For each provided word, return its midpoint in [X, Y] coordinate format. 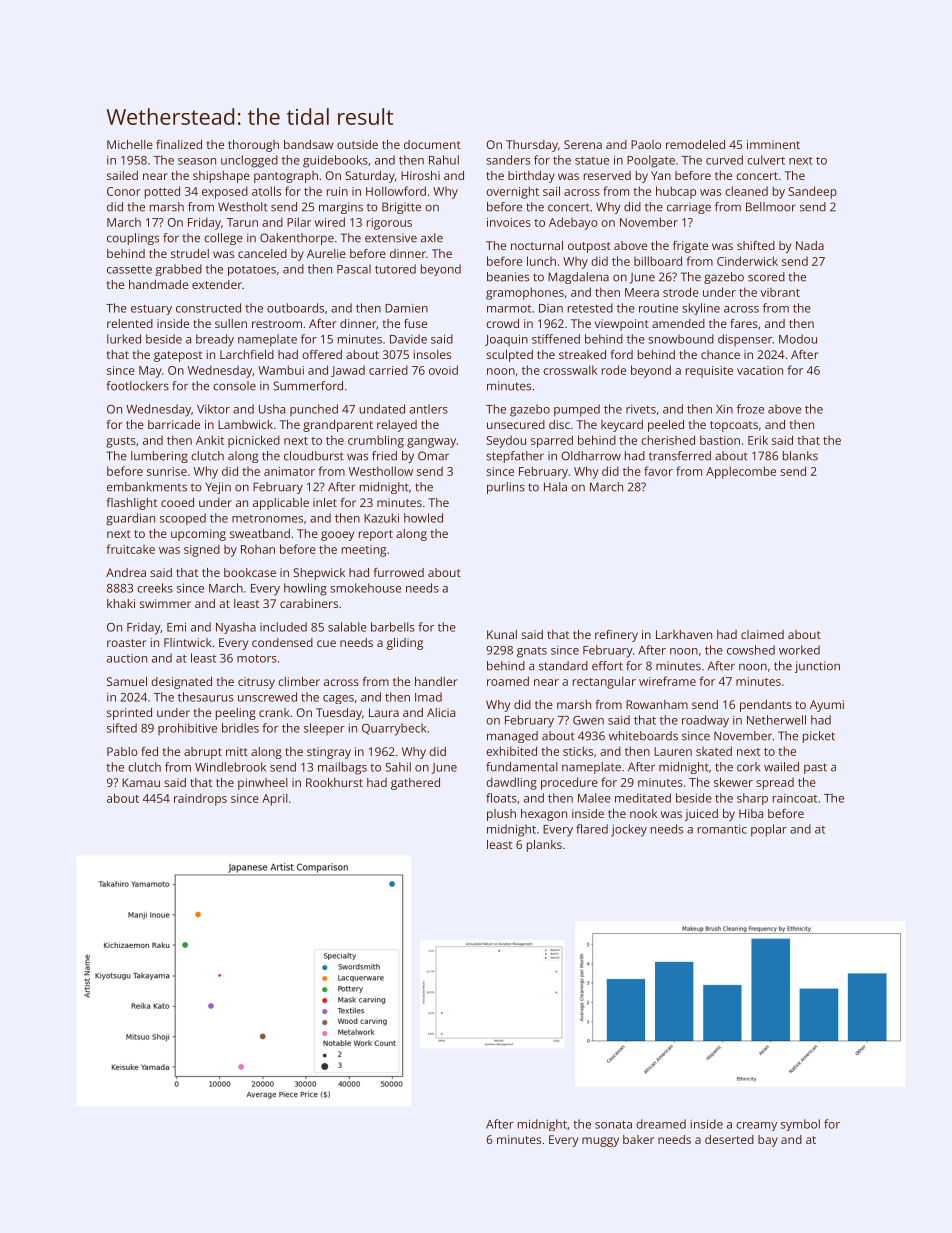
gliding [405, 644]
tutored [395, 269]
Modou [798, 339]
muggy [600, 1142]
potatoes [252, 270]
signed [202, 550]
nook [643, 813]
